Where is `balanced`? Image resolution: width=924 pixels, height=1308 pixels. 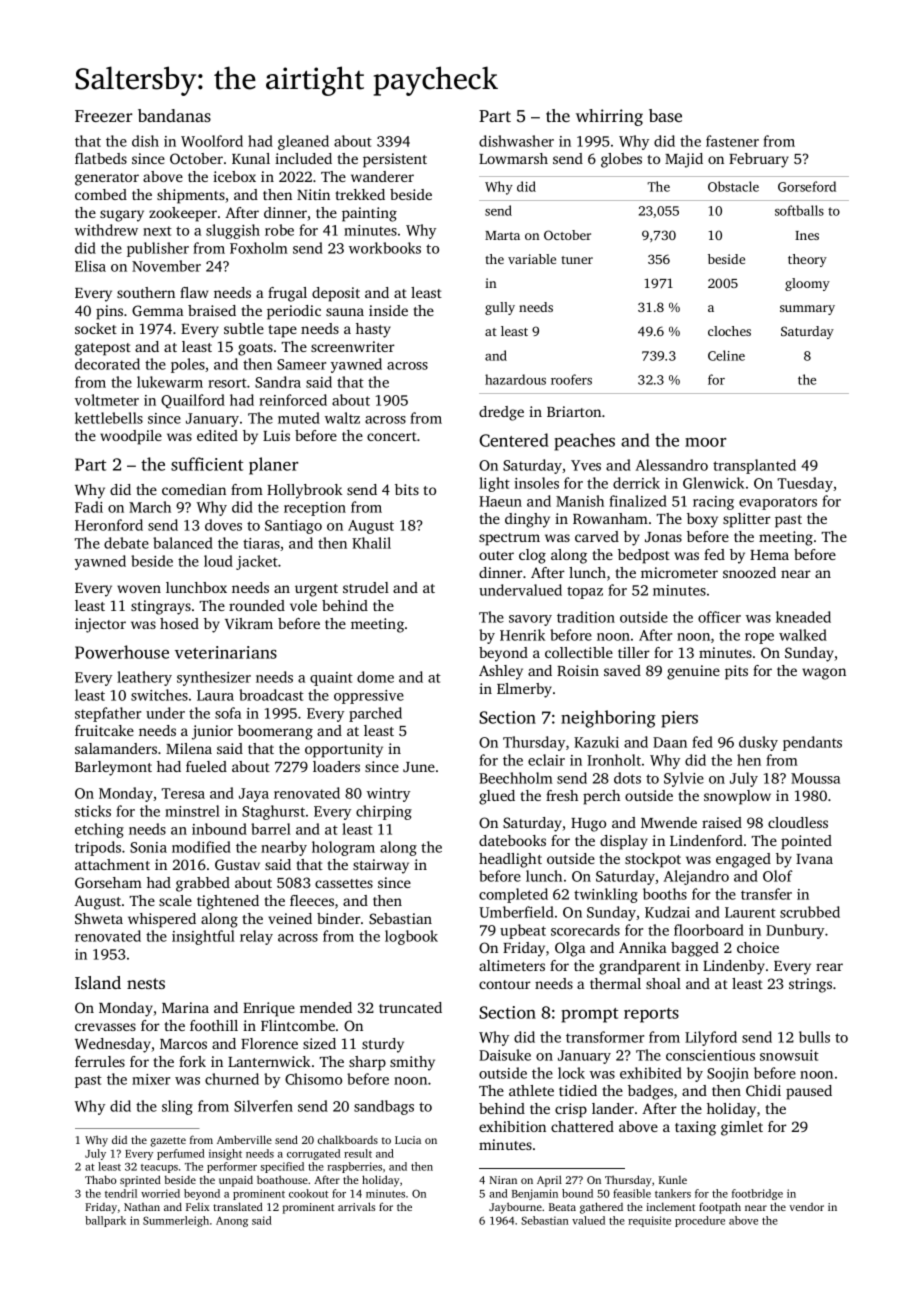 balanced is located at coordinates (183, 543).
